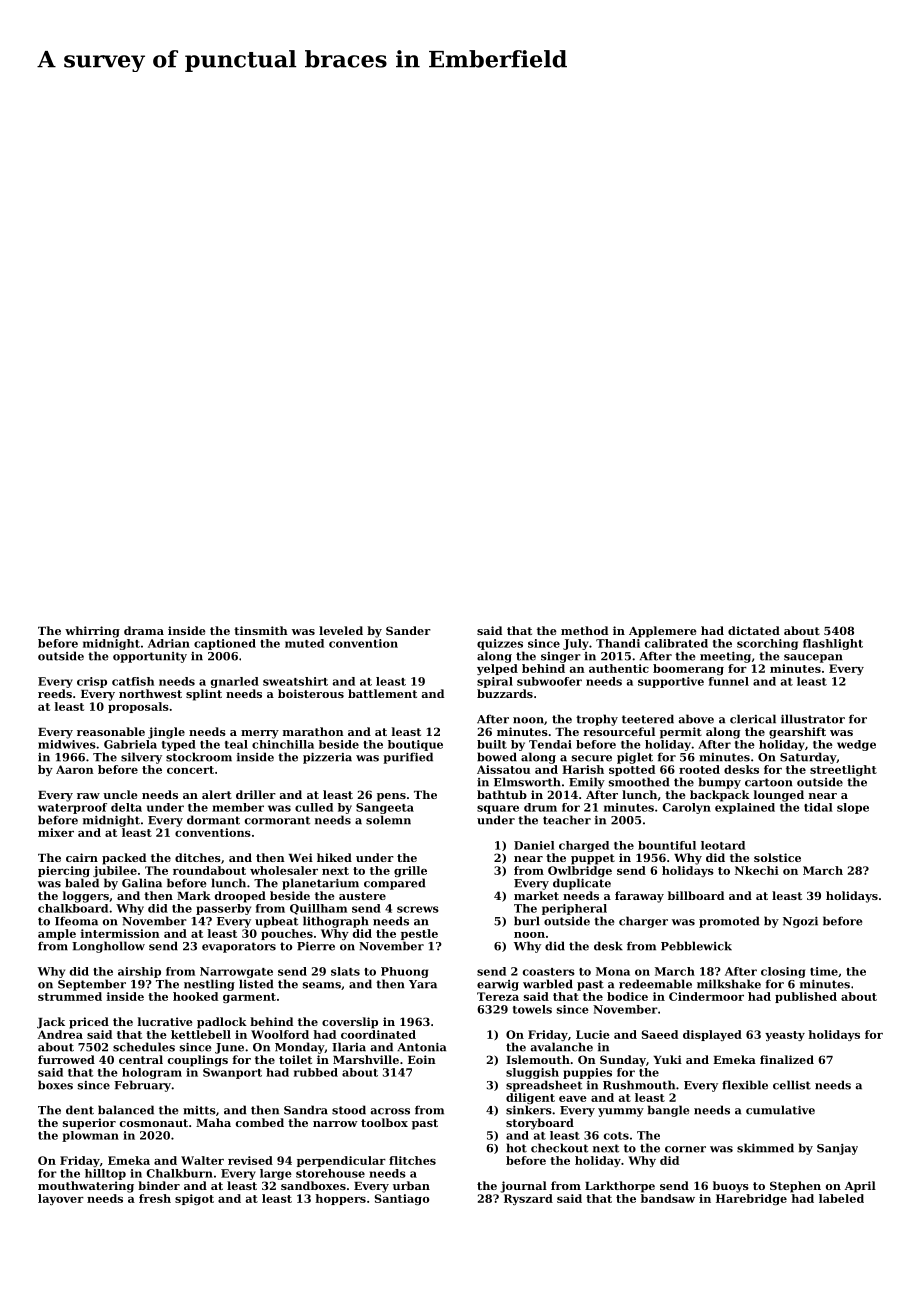  I want to click on streetlight, so click(843, 770).
